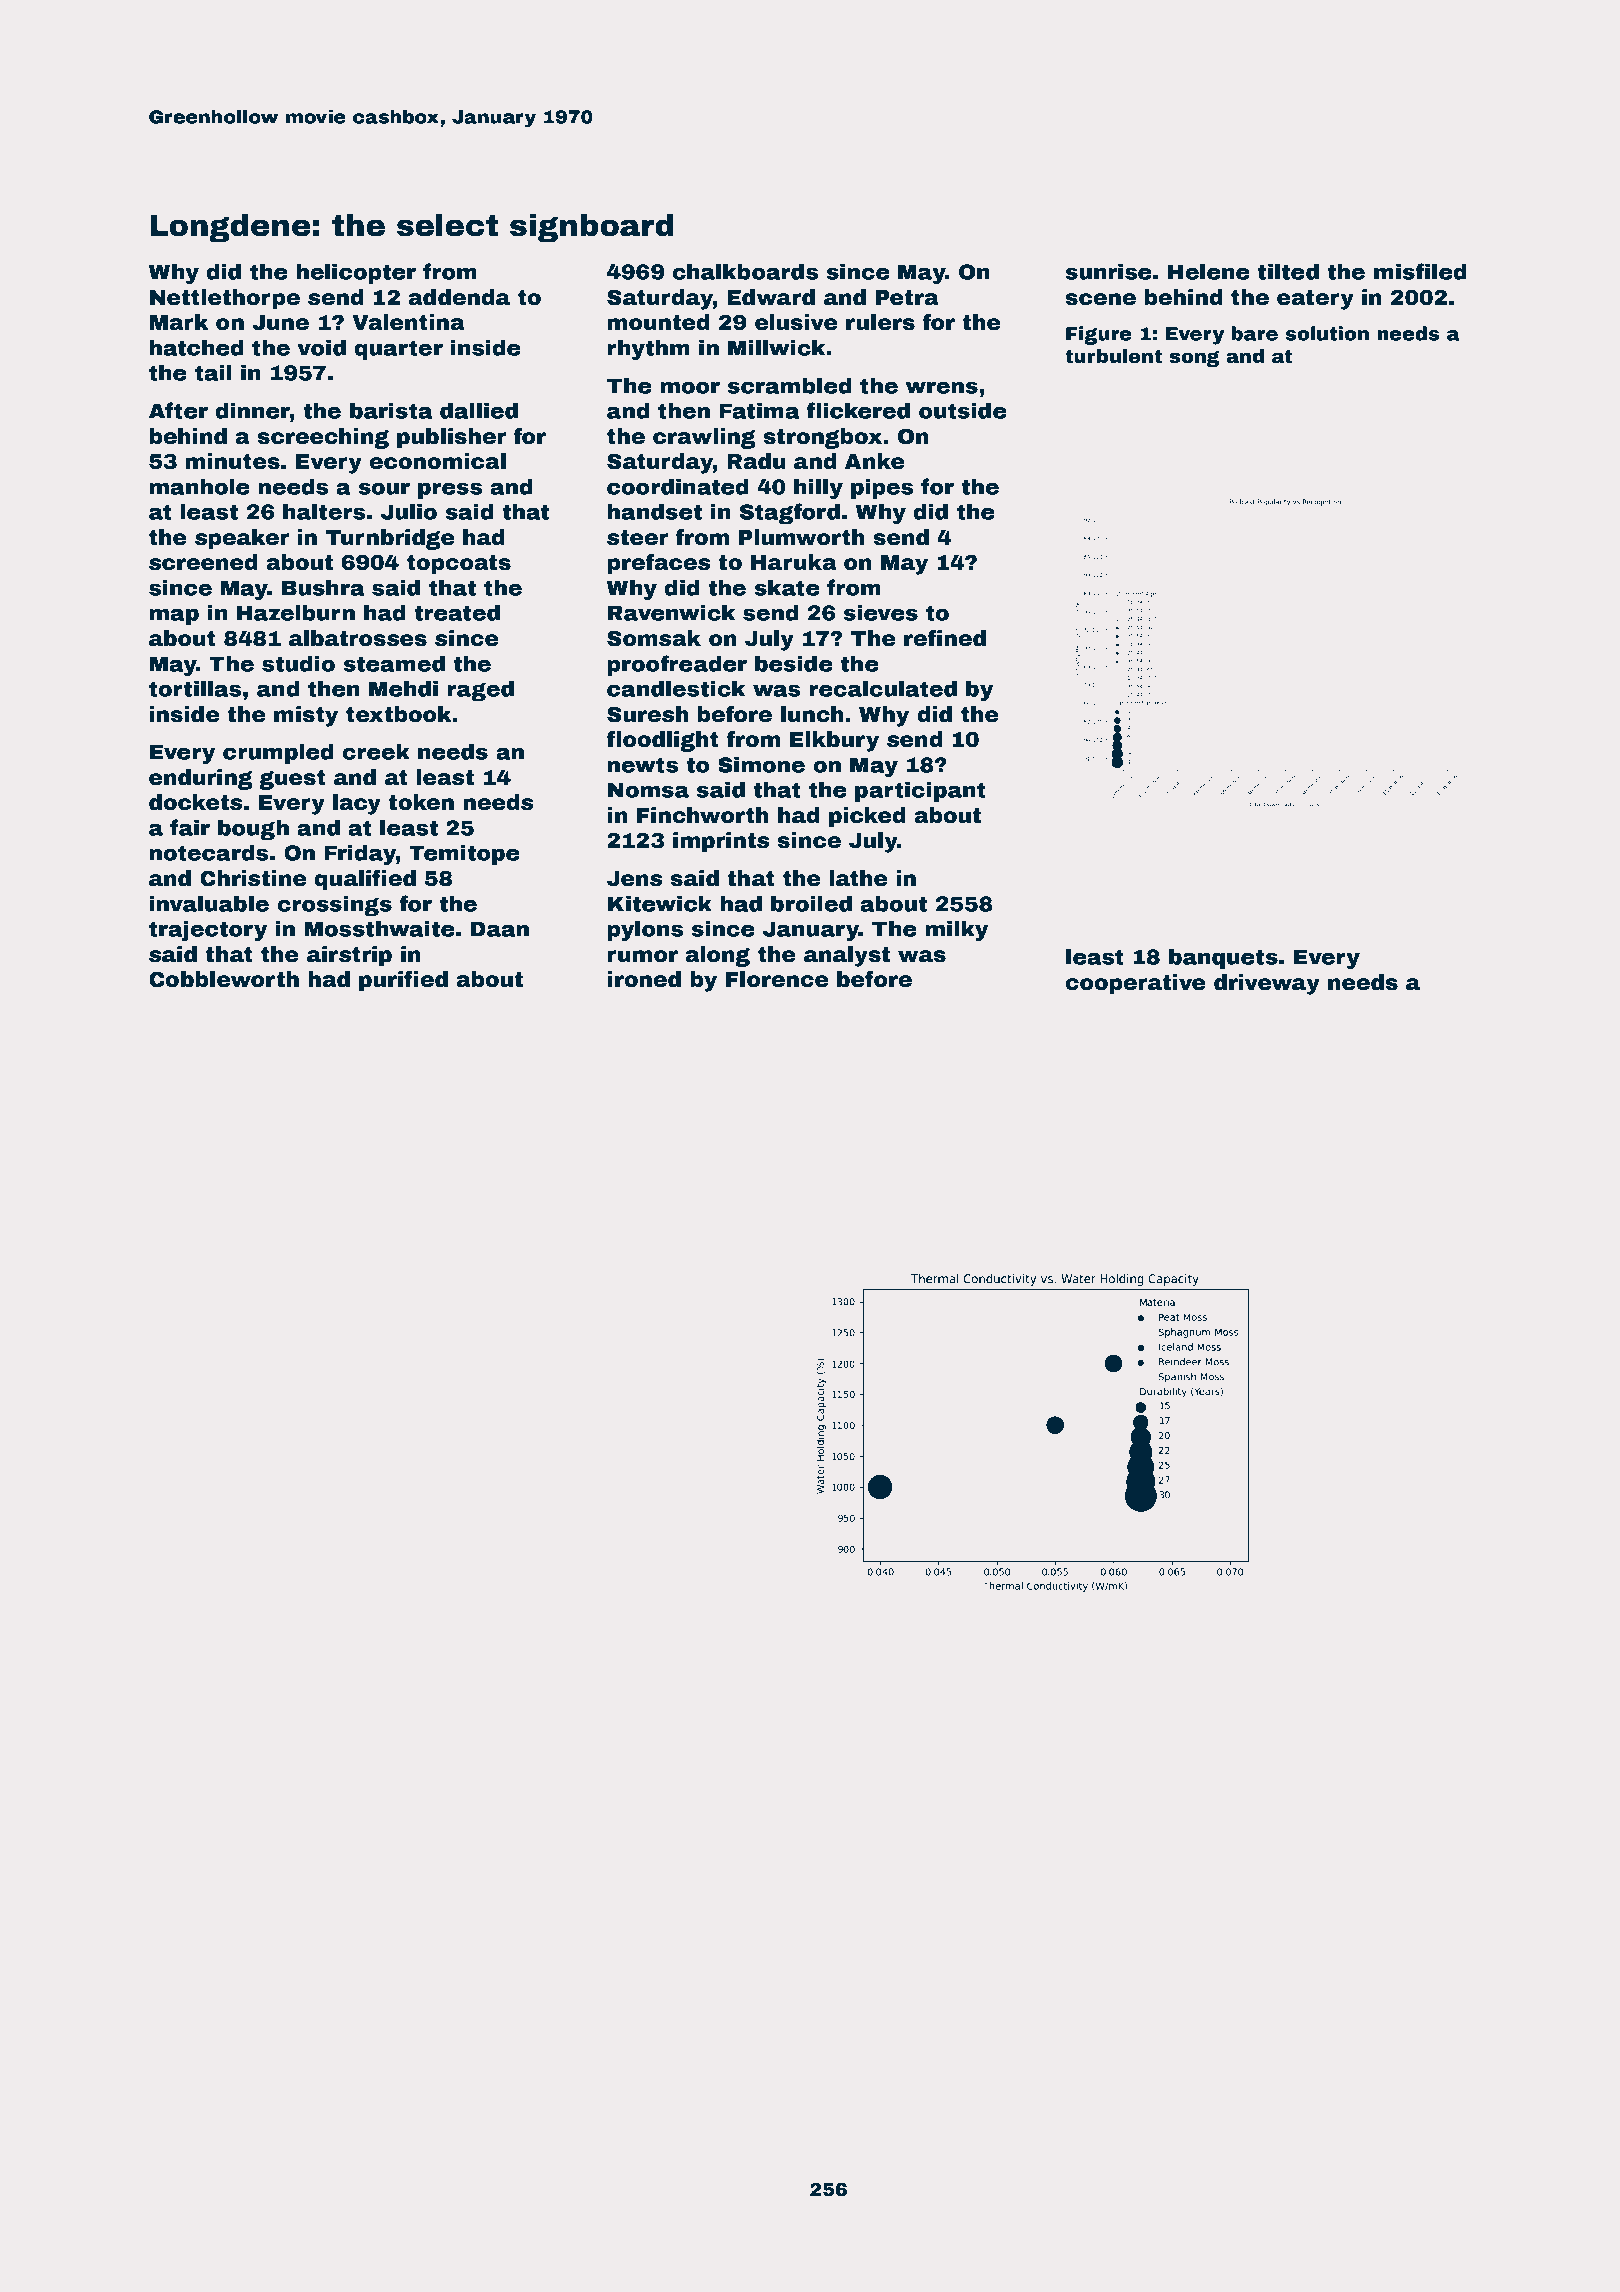 The width and height of the image is (1620, 2292). Describe the element at coordinates (945, 638) in the image. I see `refined` at that location.
